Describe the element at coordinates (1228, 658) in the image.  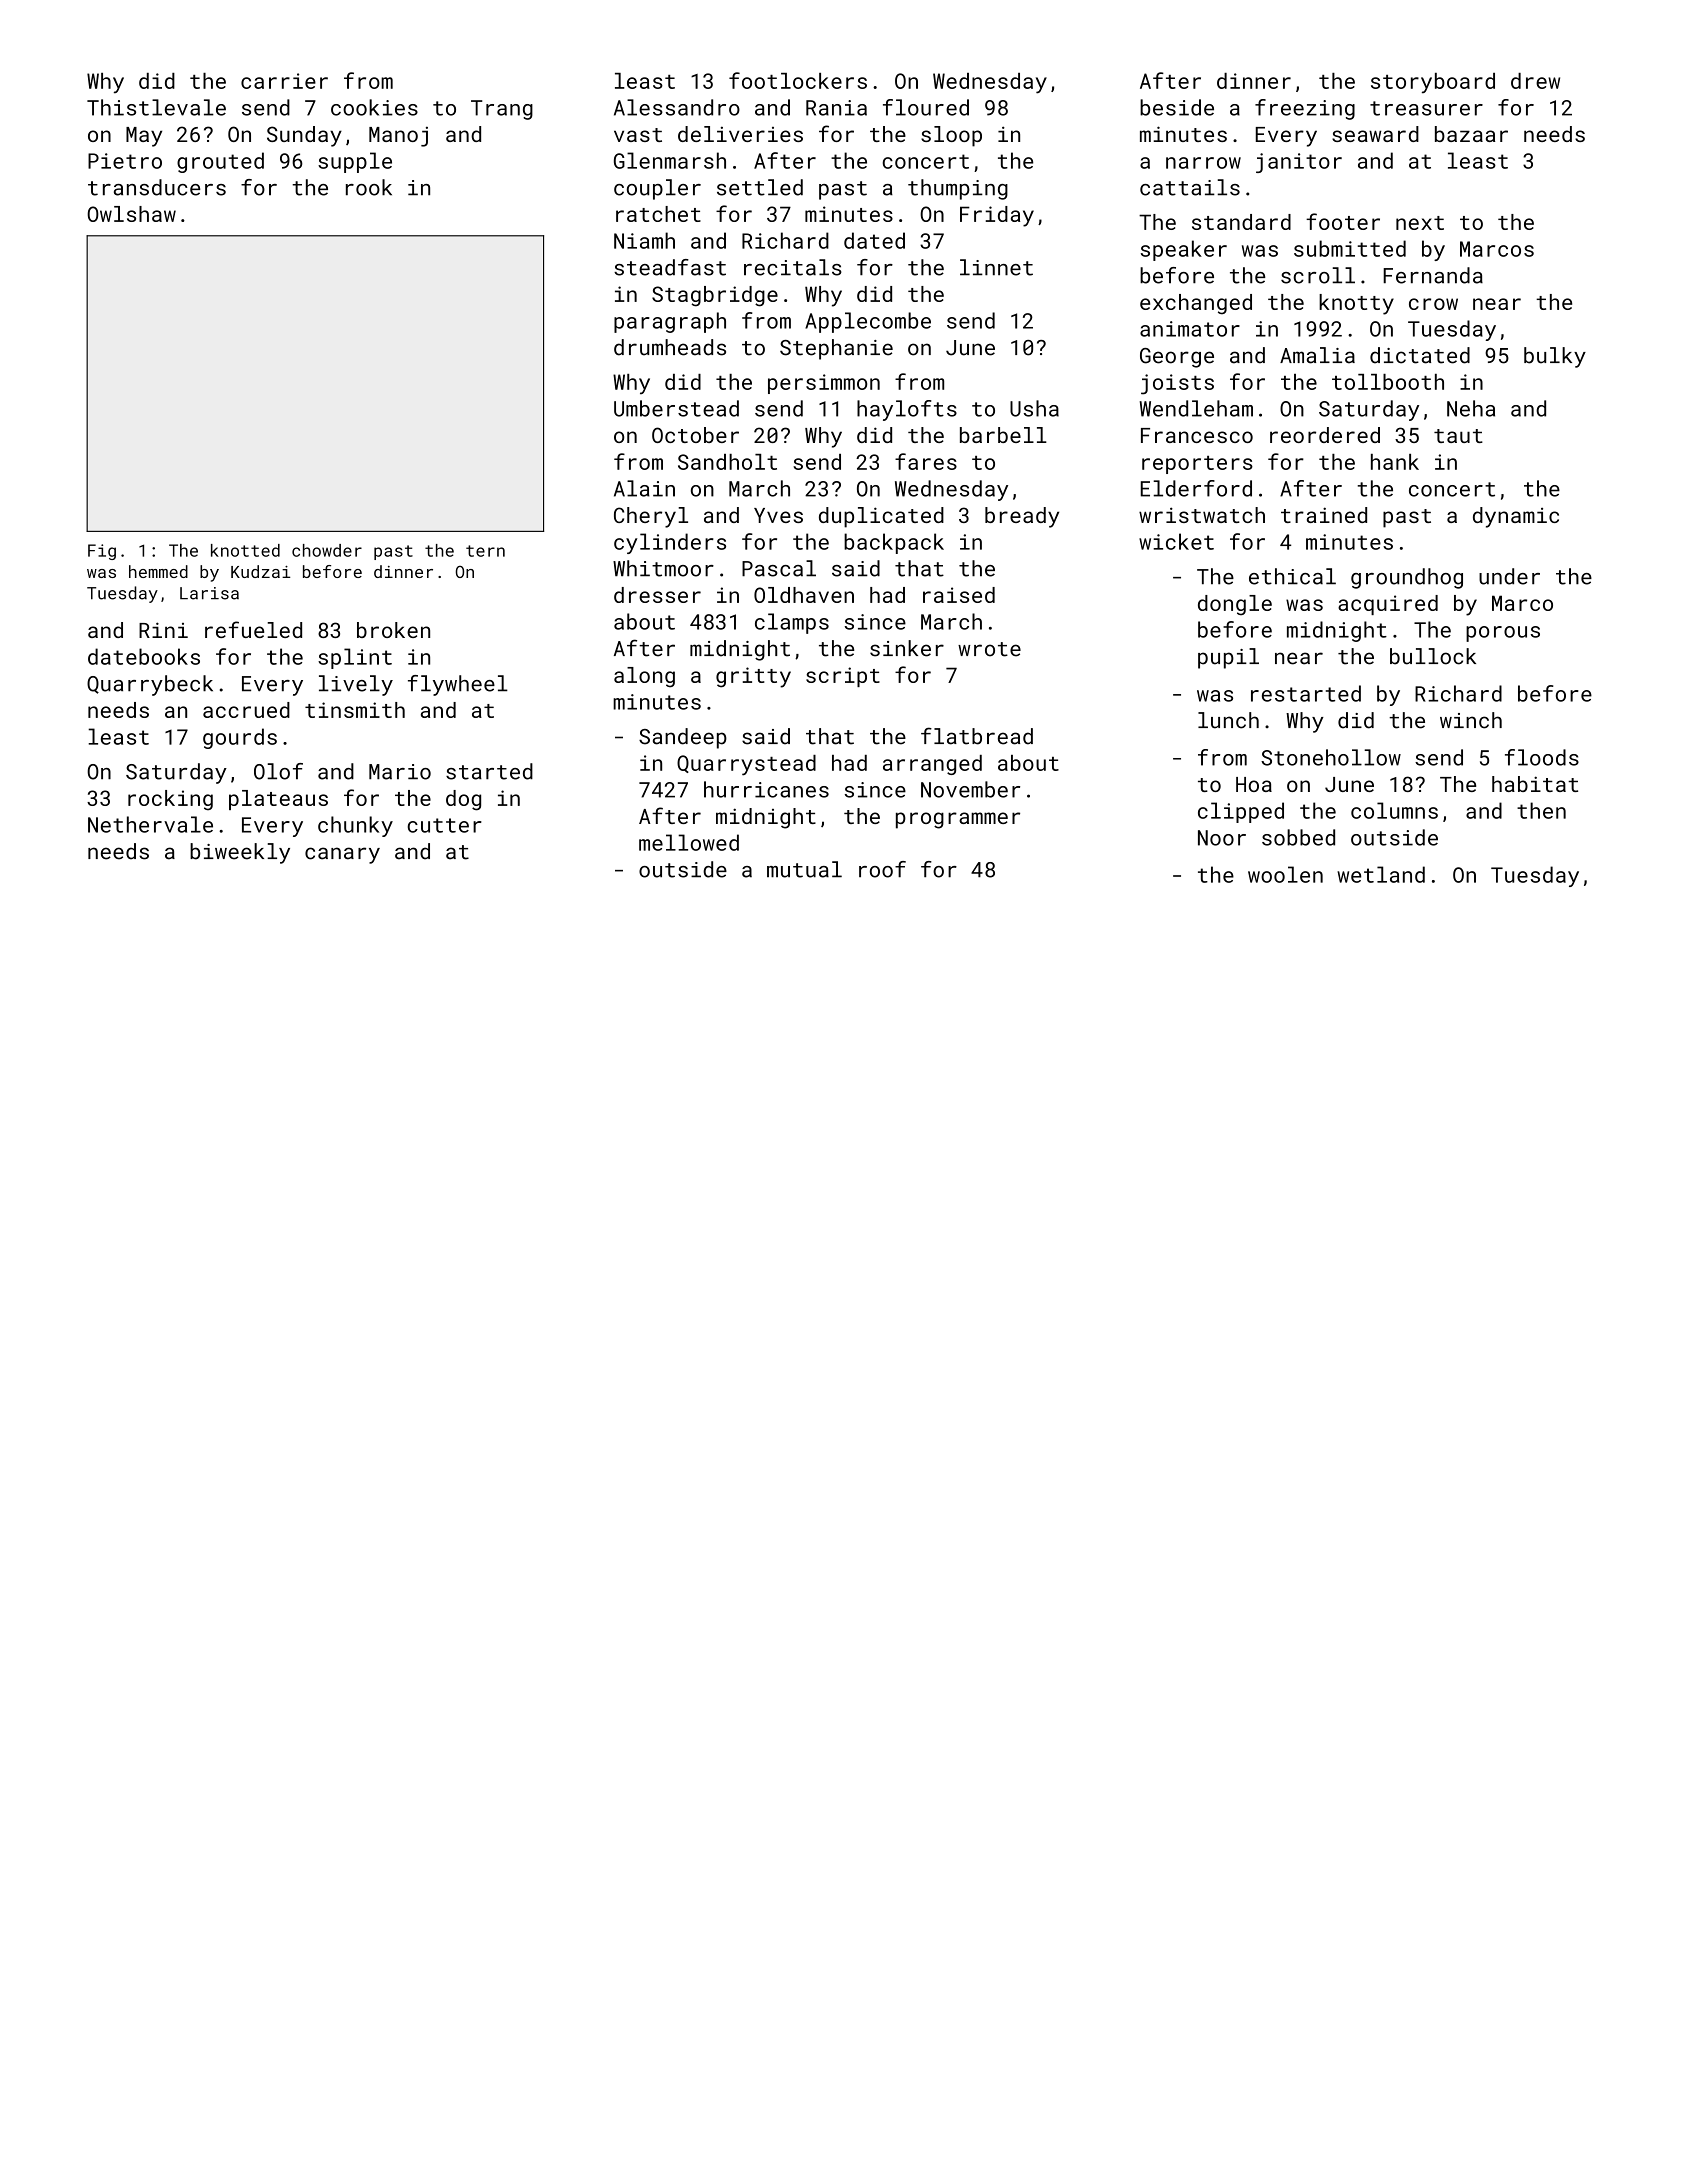
I see `pupil` at that location.
